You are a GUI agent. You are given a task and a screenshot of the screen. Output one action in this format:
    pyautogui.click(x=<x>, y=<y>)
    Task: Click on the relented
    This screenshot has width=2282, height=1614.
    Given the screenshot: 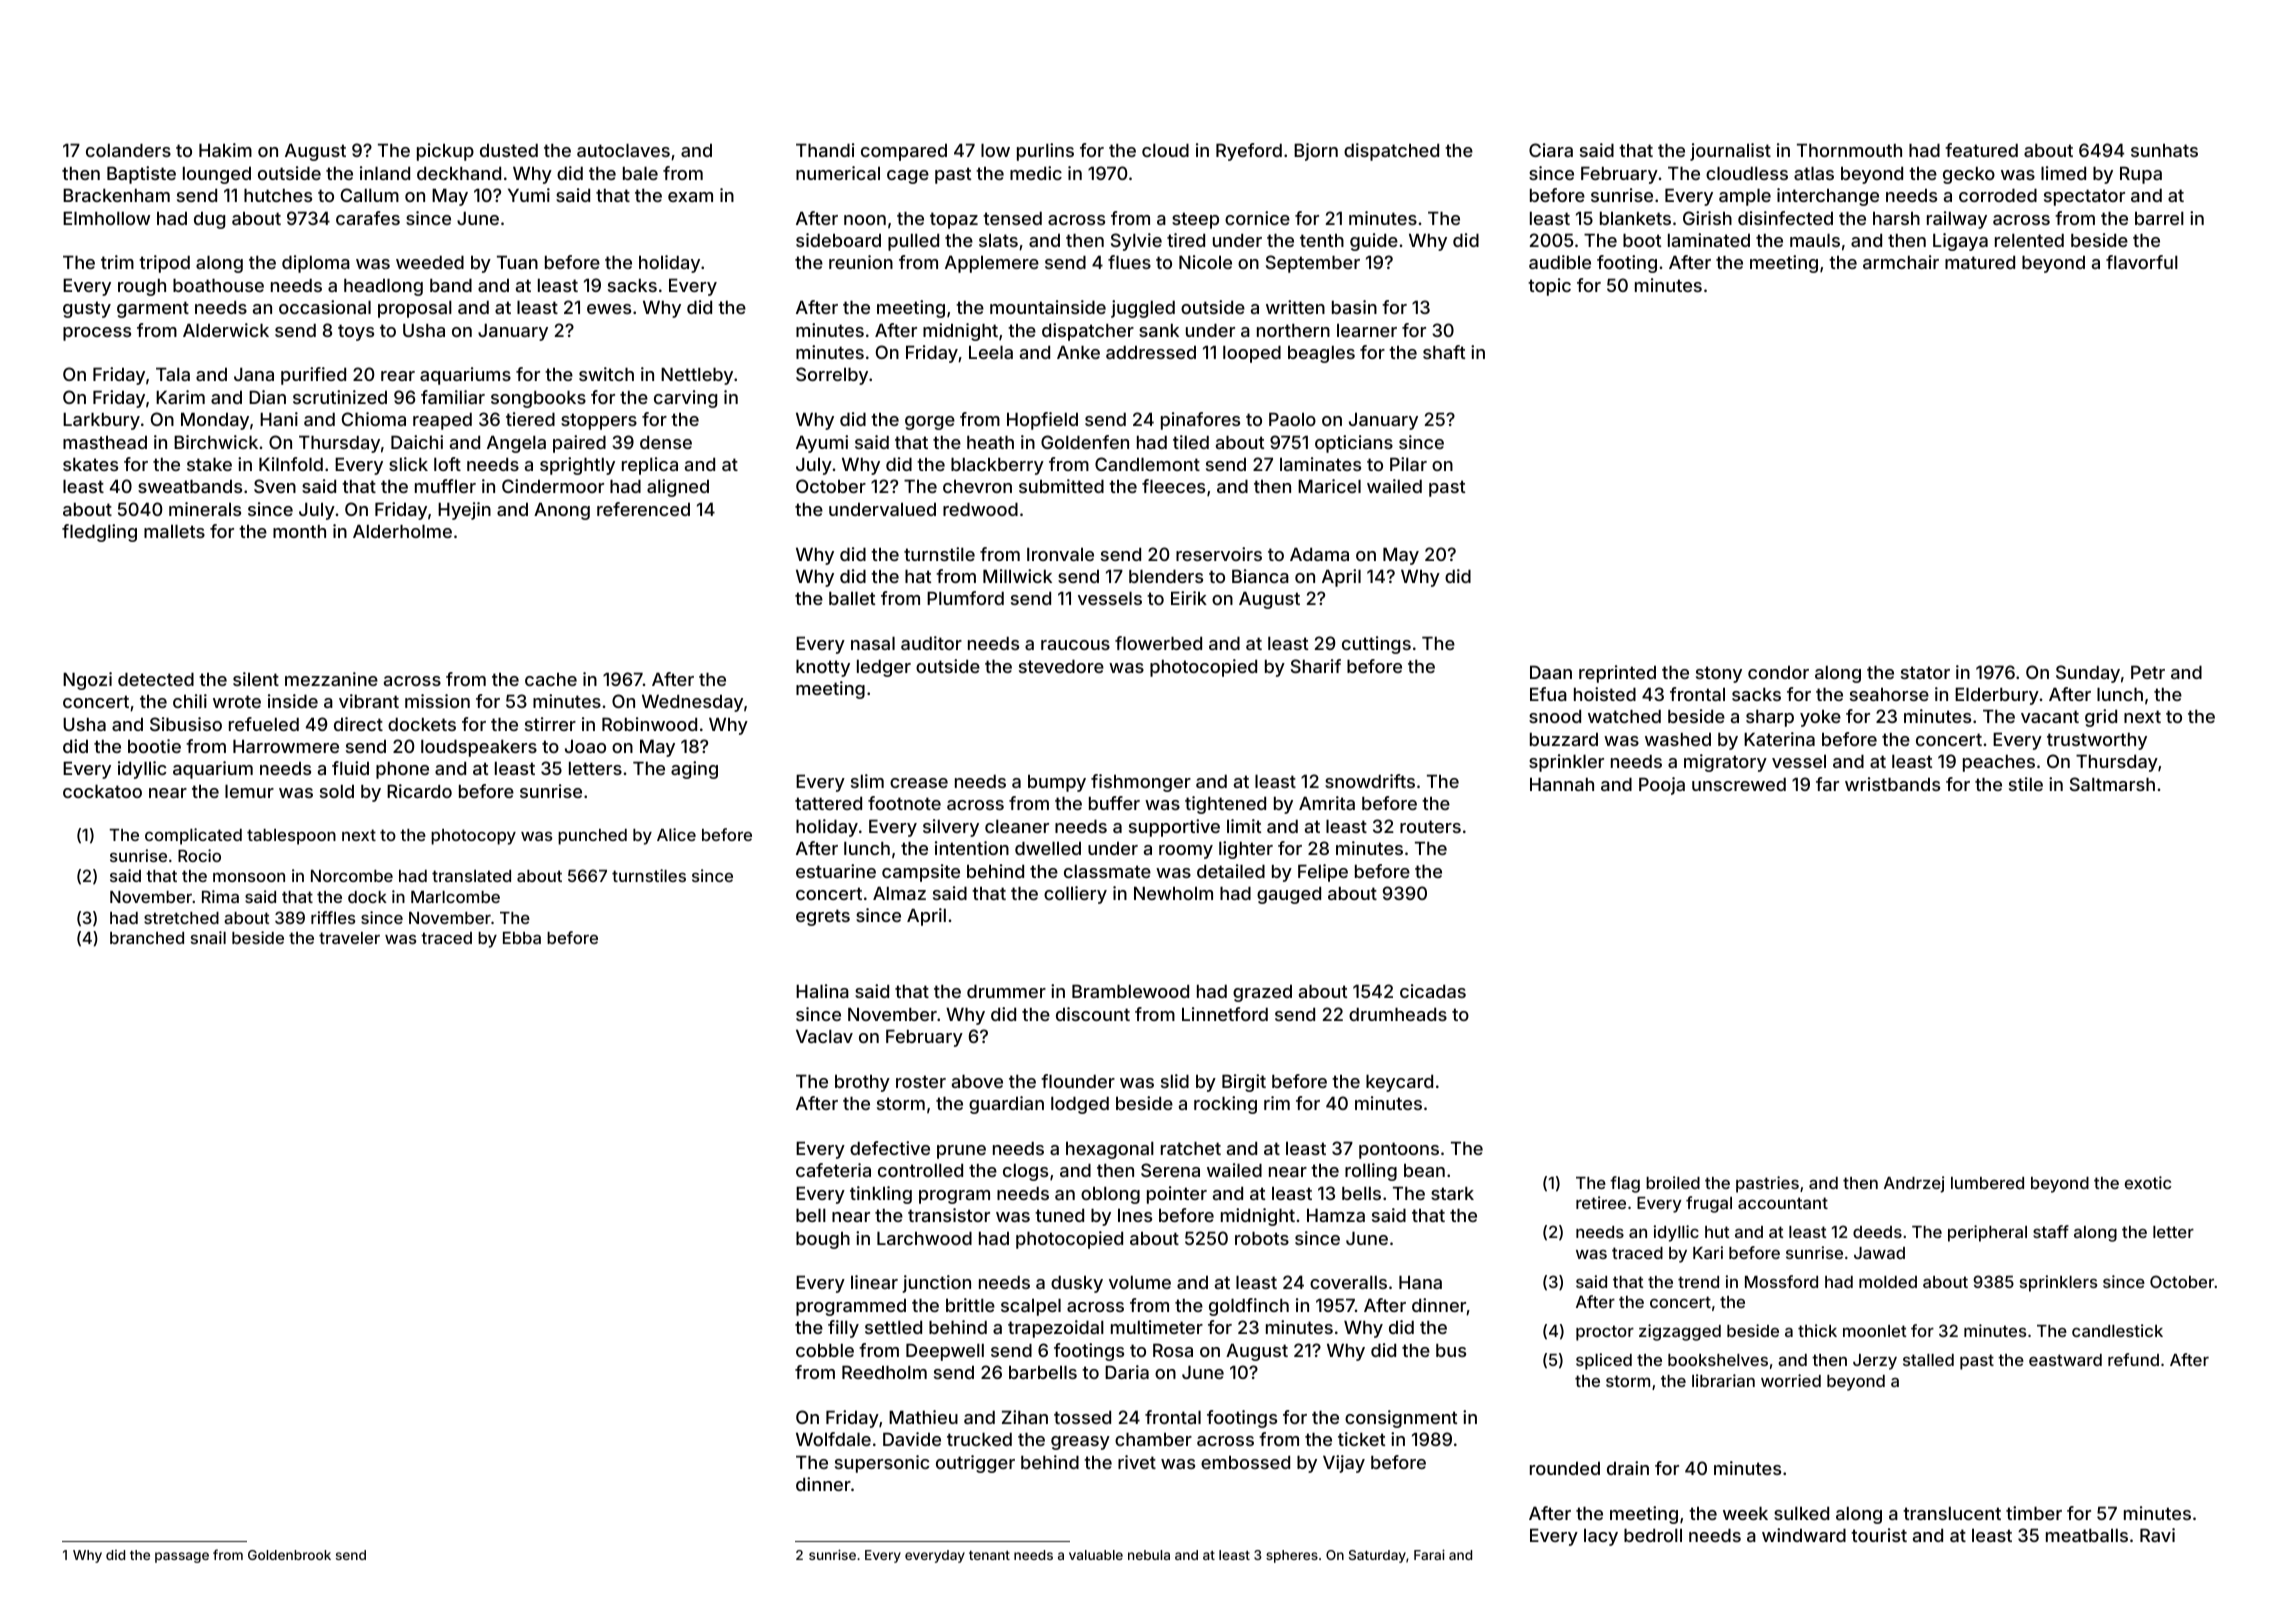 What is the action you would take?
    pyautogui.click(x=2029, y=240)
